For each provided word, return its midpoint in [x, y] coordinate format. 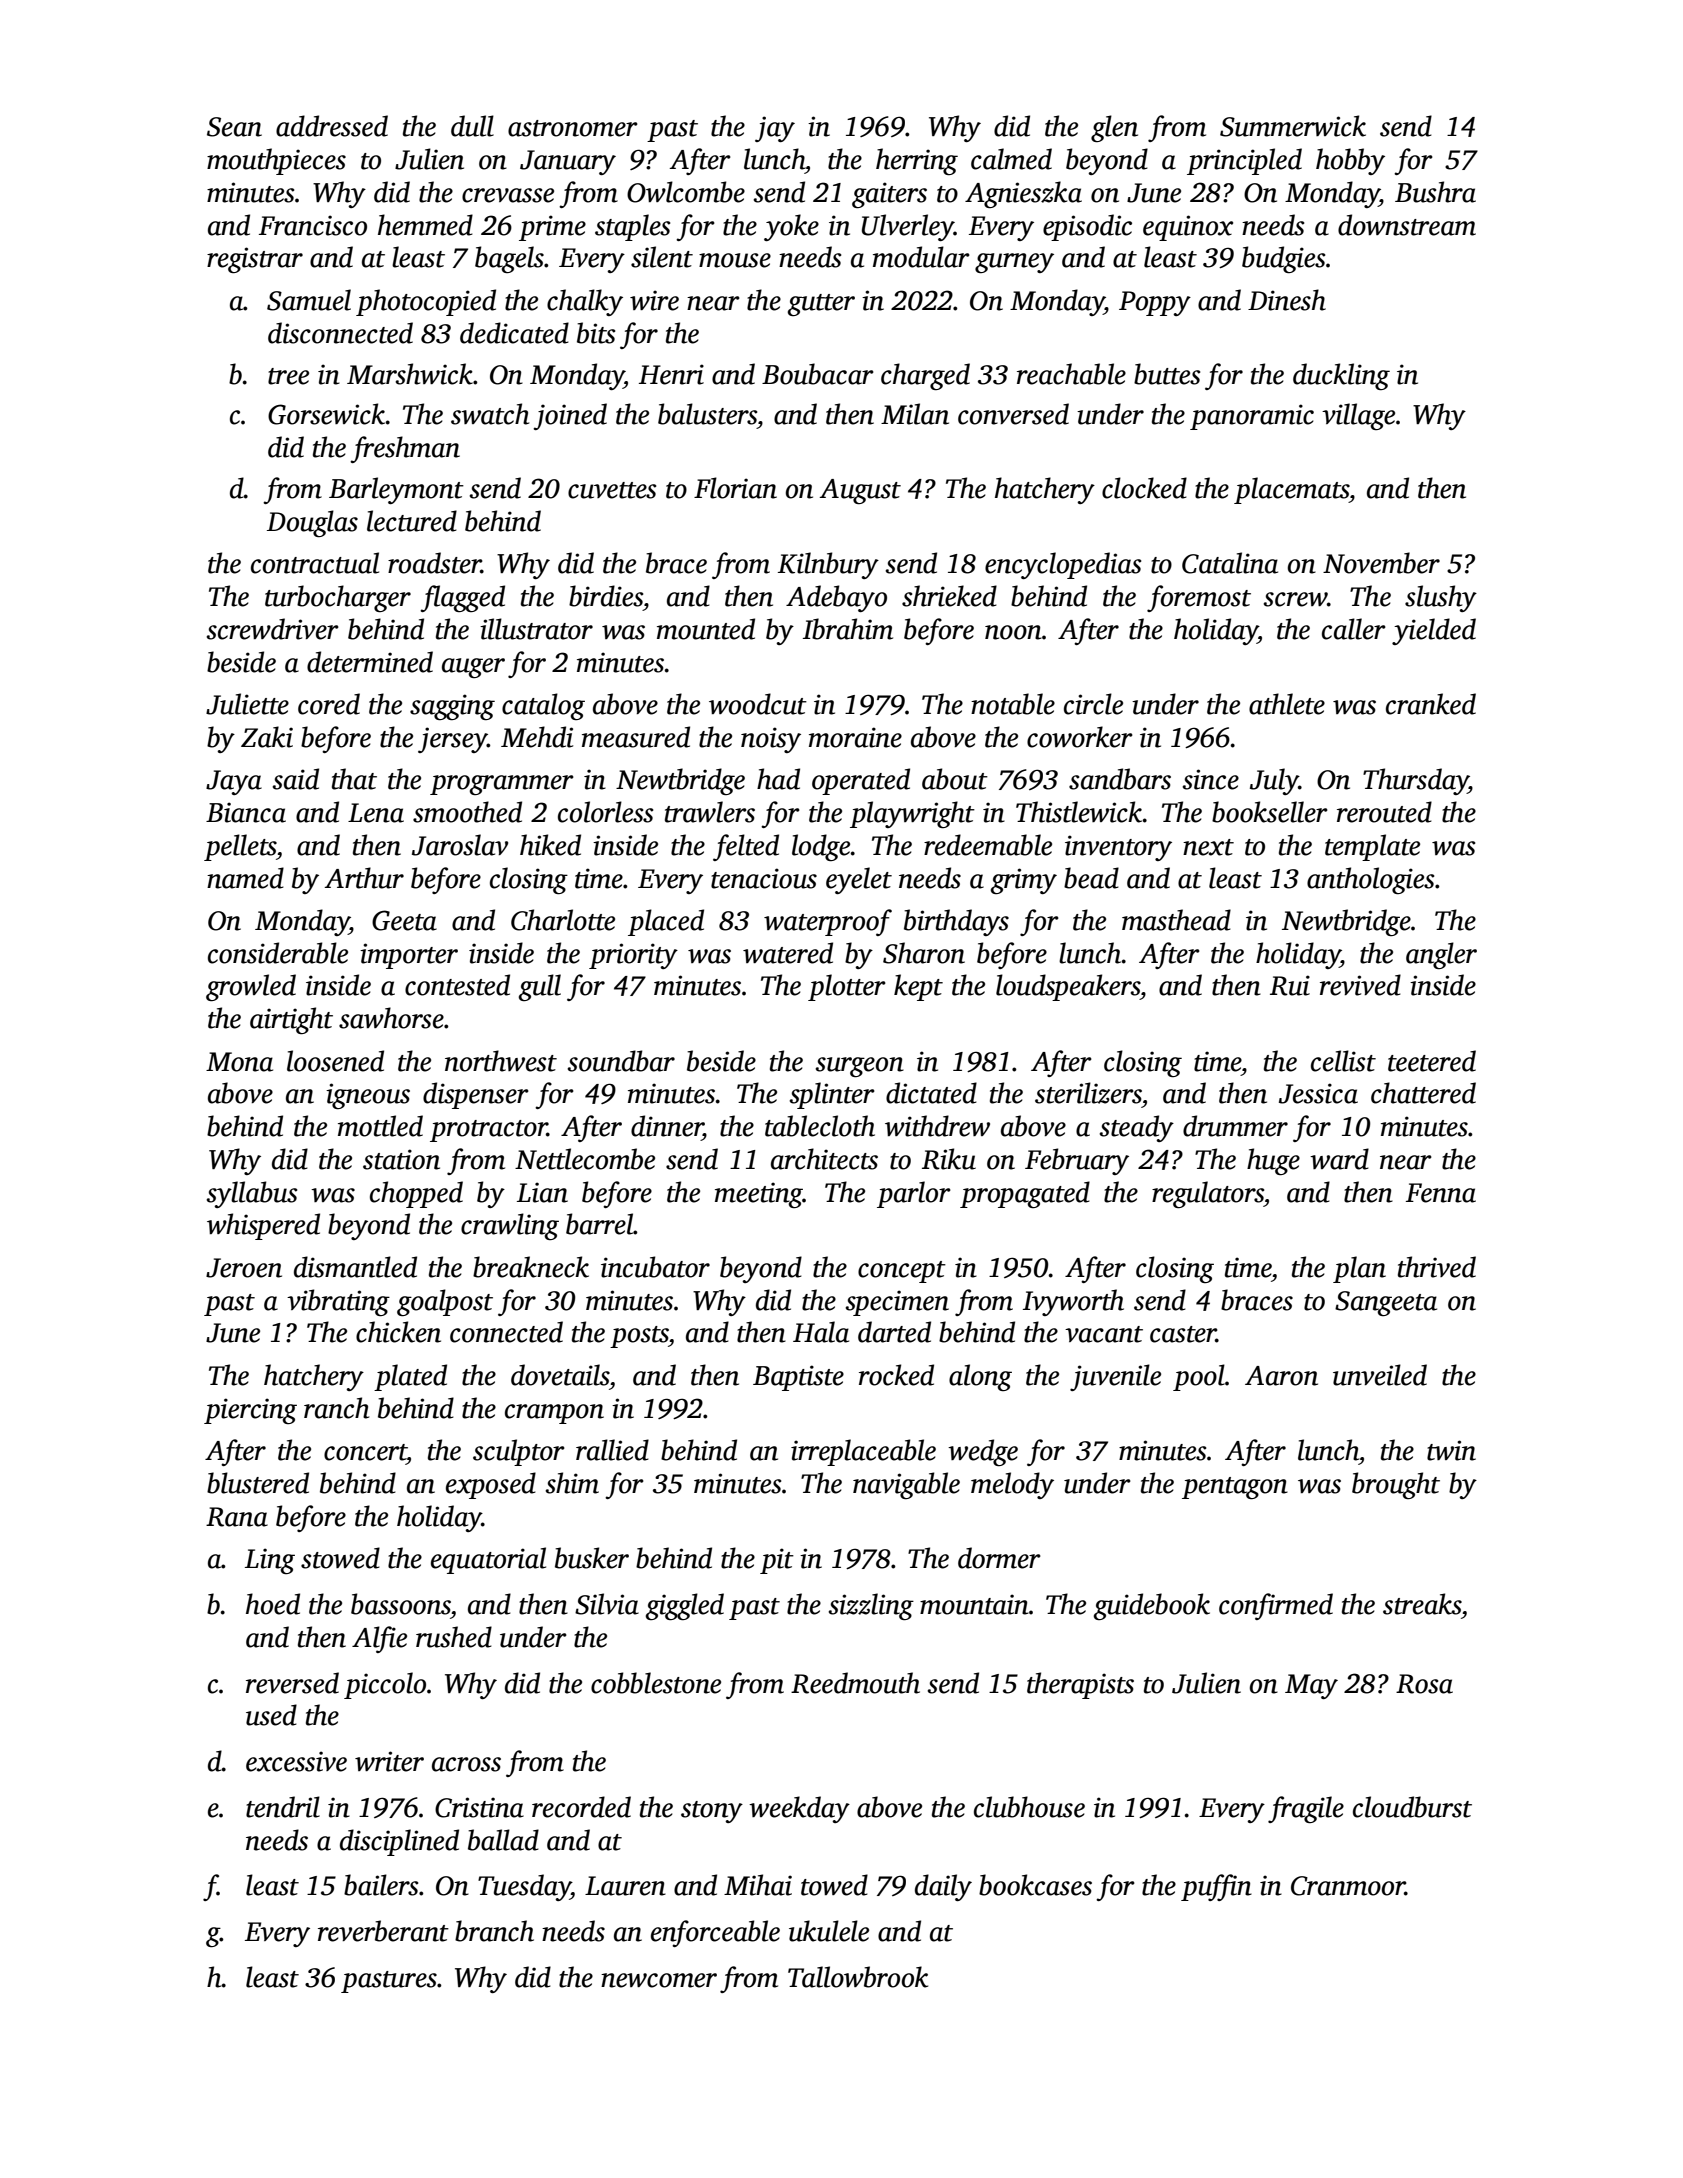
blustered [258, 1483]
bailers [381, 1885]
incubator [655, 1267]
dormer [999, 1558]
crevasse [508, 195]
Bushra [1435, 192]
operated [861, 781]
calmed [1011, 159]
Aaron [1281, 1376]
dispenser [476, 1095]
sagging [452, 707]
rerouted [1384, 812]
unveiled [1380, 1375]
